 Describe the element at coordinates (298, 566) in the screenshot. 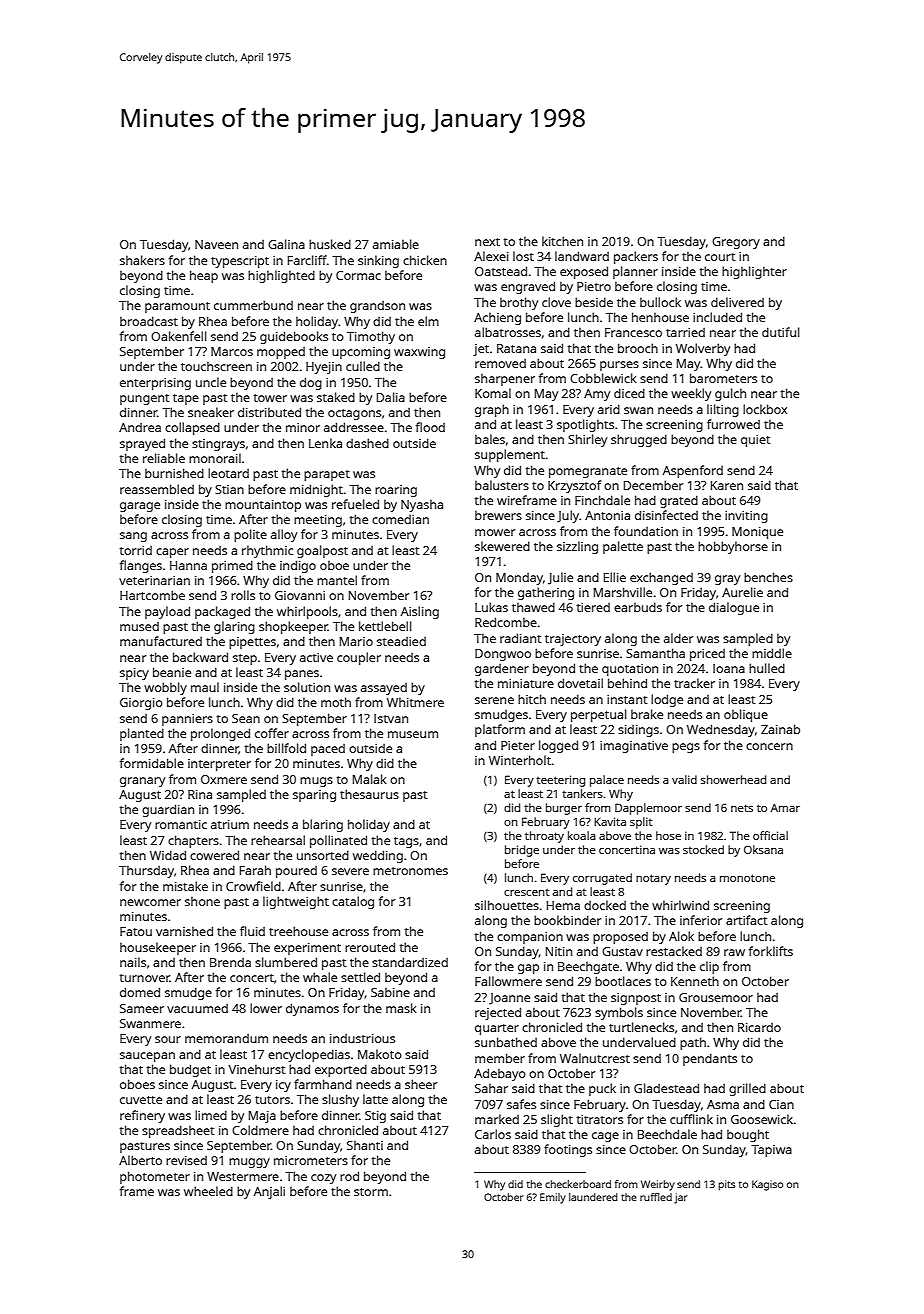

I see `indigo` at that location.
